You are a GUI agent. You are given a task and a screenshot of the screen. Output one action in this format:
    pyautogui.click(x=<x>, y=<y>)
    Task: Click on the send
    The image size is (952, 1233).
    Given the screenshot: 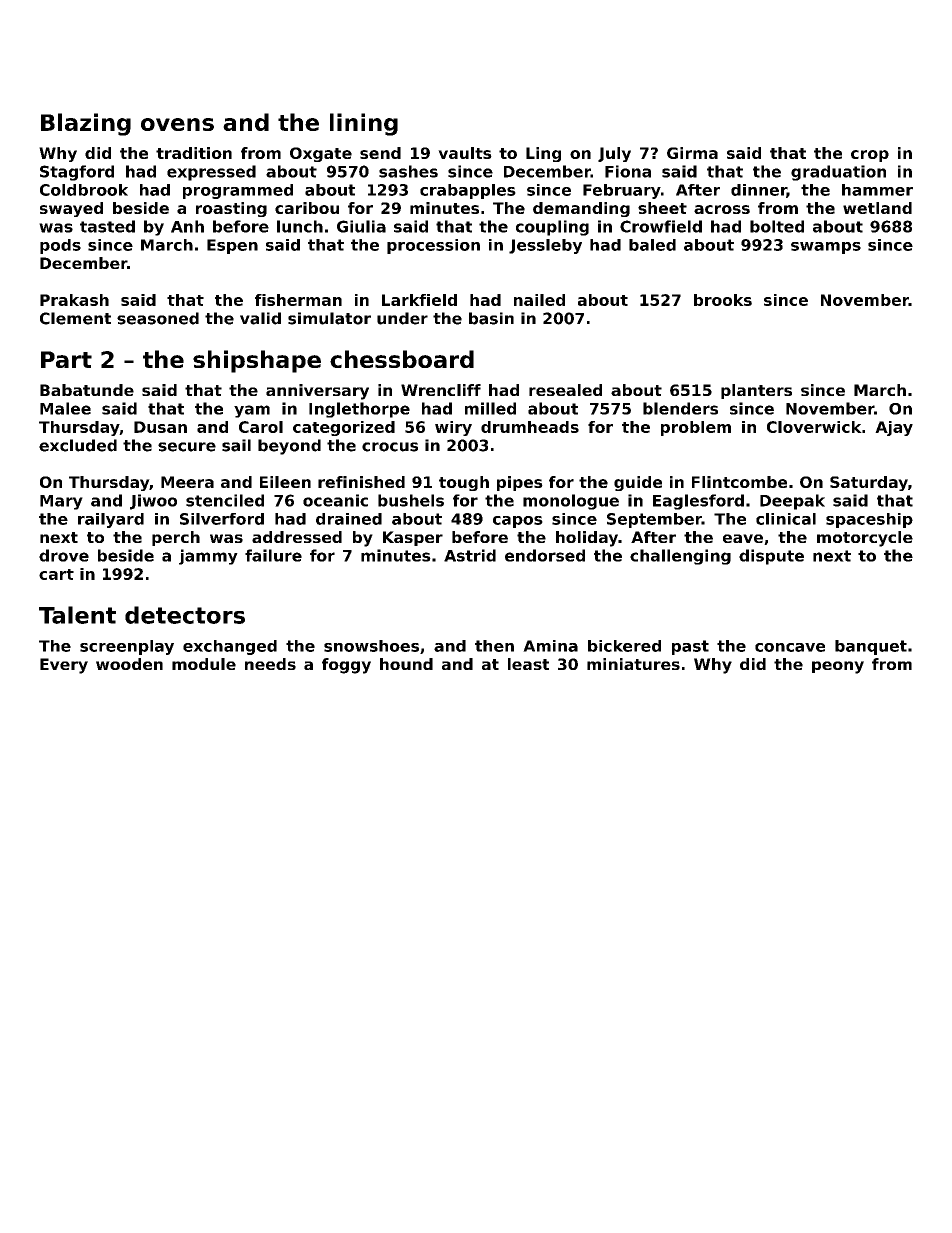 What is the action you would take?
    pyautogui.click(x=380, y=153)
